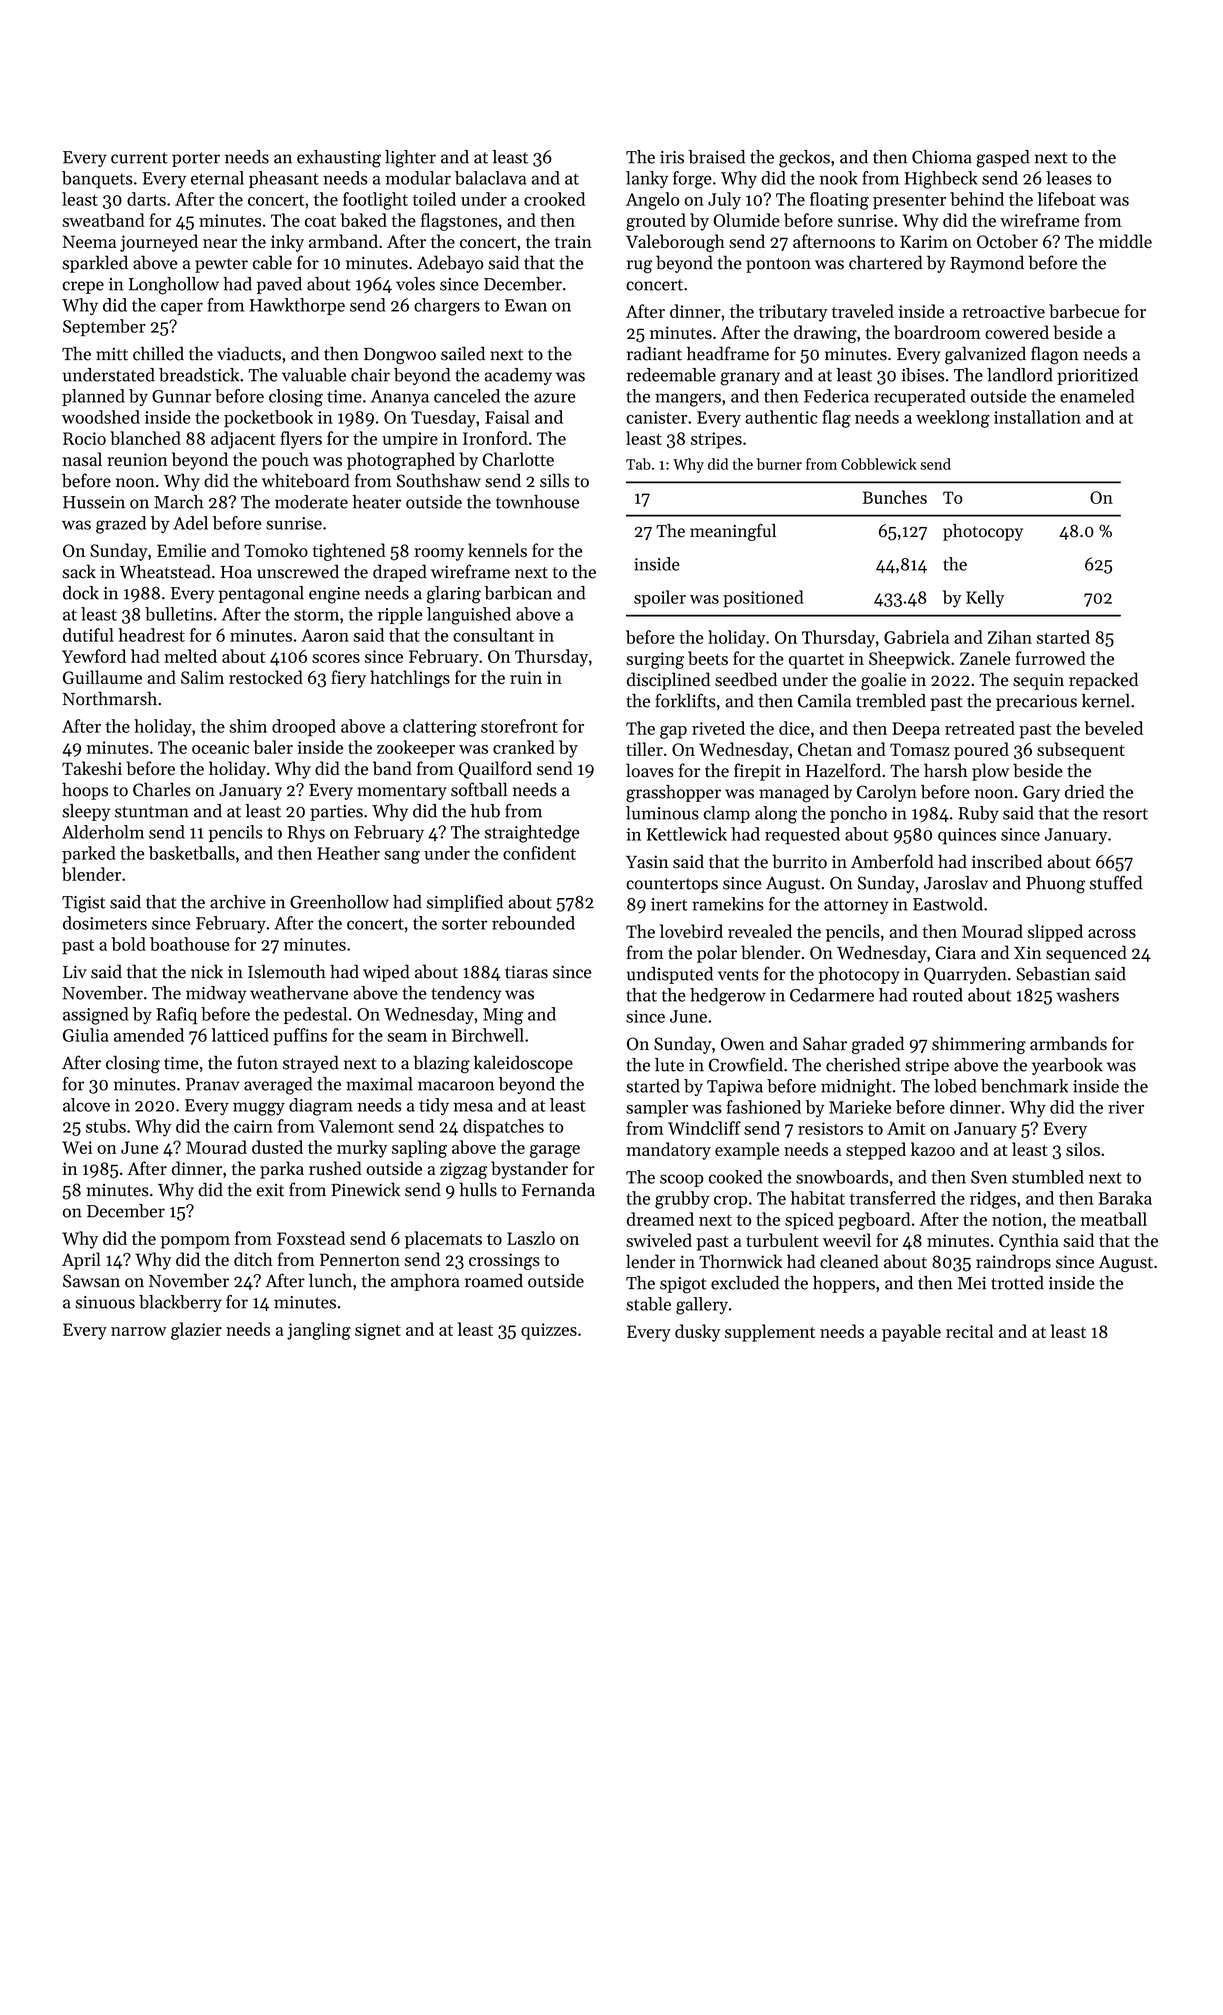  I want to click on iris, so click(672, 157).
